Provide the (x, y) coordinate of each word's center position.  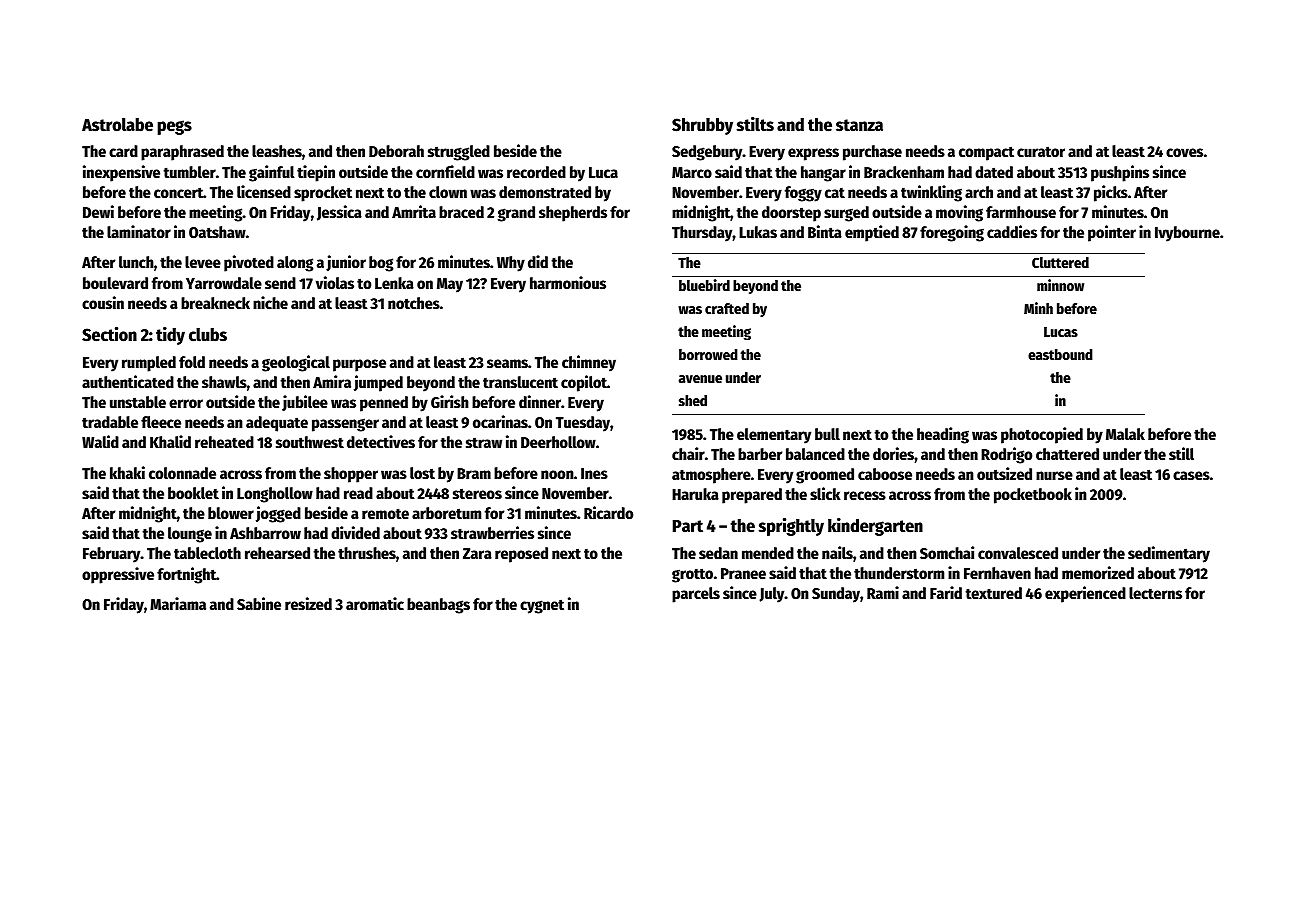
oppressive (118, 575)
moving (959, 213)
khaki (127, 472)
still (1181, 453)
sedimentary (1169, 554)
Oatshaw (217, 232)
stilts (755, 124)
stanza (859, 125)
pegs (174, 127)
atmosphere (711, 476)
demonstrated (545, 192)
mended (768, 553)
